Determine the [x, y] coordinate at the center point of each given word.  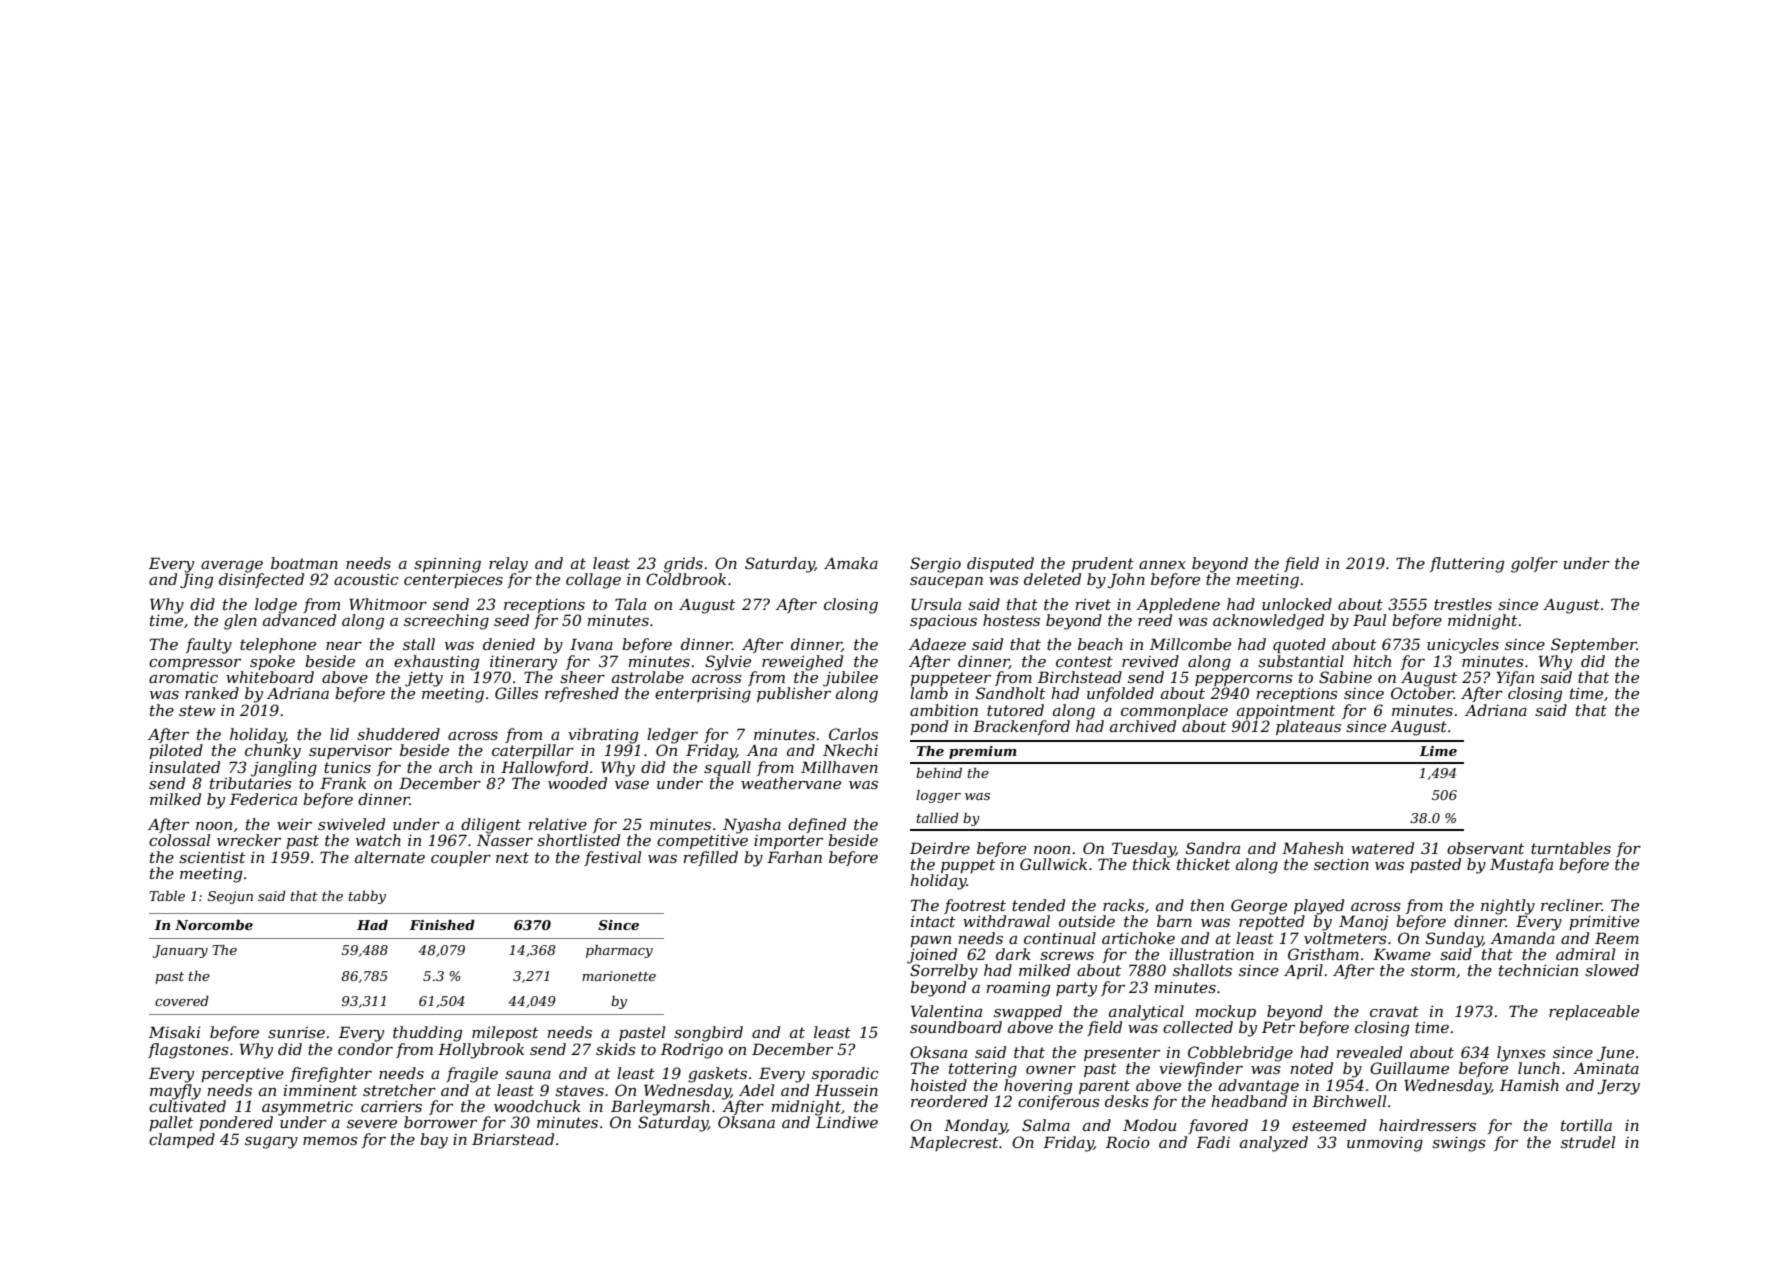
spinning [447, 565]
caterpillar [533, 751]
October [1422, 693]
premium [983, 752]
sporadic [845, 1074]
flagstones [188, 1051]
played [1319, 907]
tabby [367, 897]
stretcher [399, 1090]
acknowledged [1268, 622]
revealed [1369, 1052]
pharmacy [619, 951]
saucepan [946, 582]
